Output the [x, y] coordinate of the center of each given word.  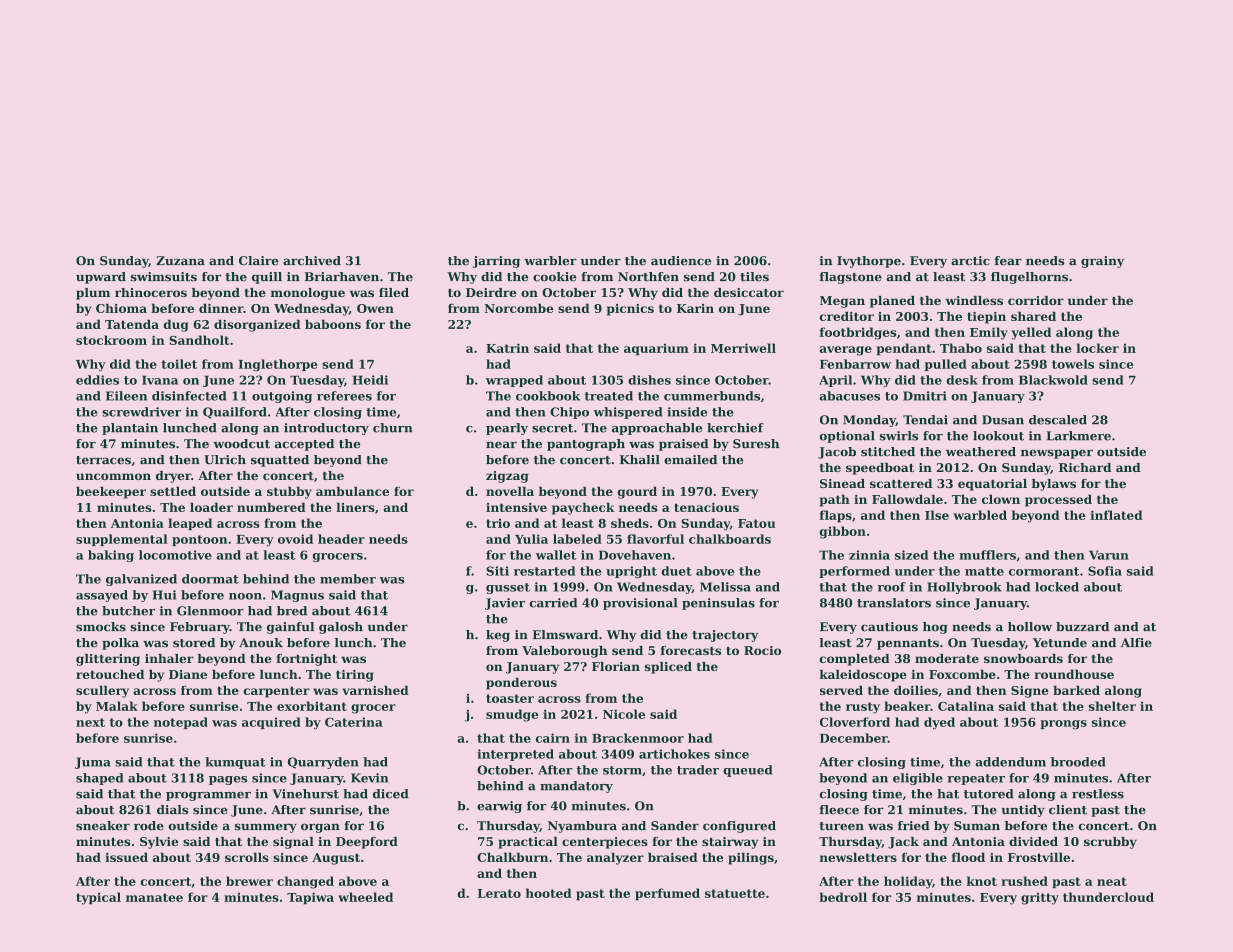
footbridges [858, 333]
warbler [550, 261]
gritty [1040, 899]
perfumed [667, 894]
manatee [154, 897]
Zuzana [180, 261]
